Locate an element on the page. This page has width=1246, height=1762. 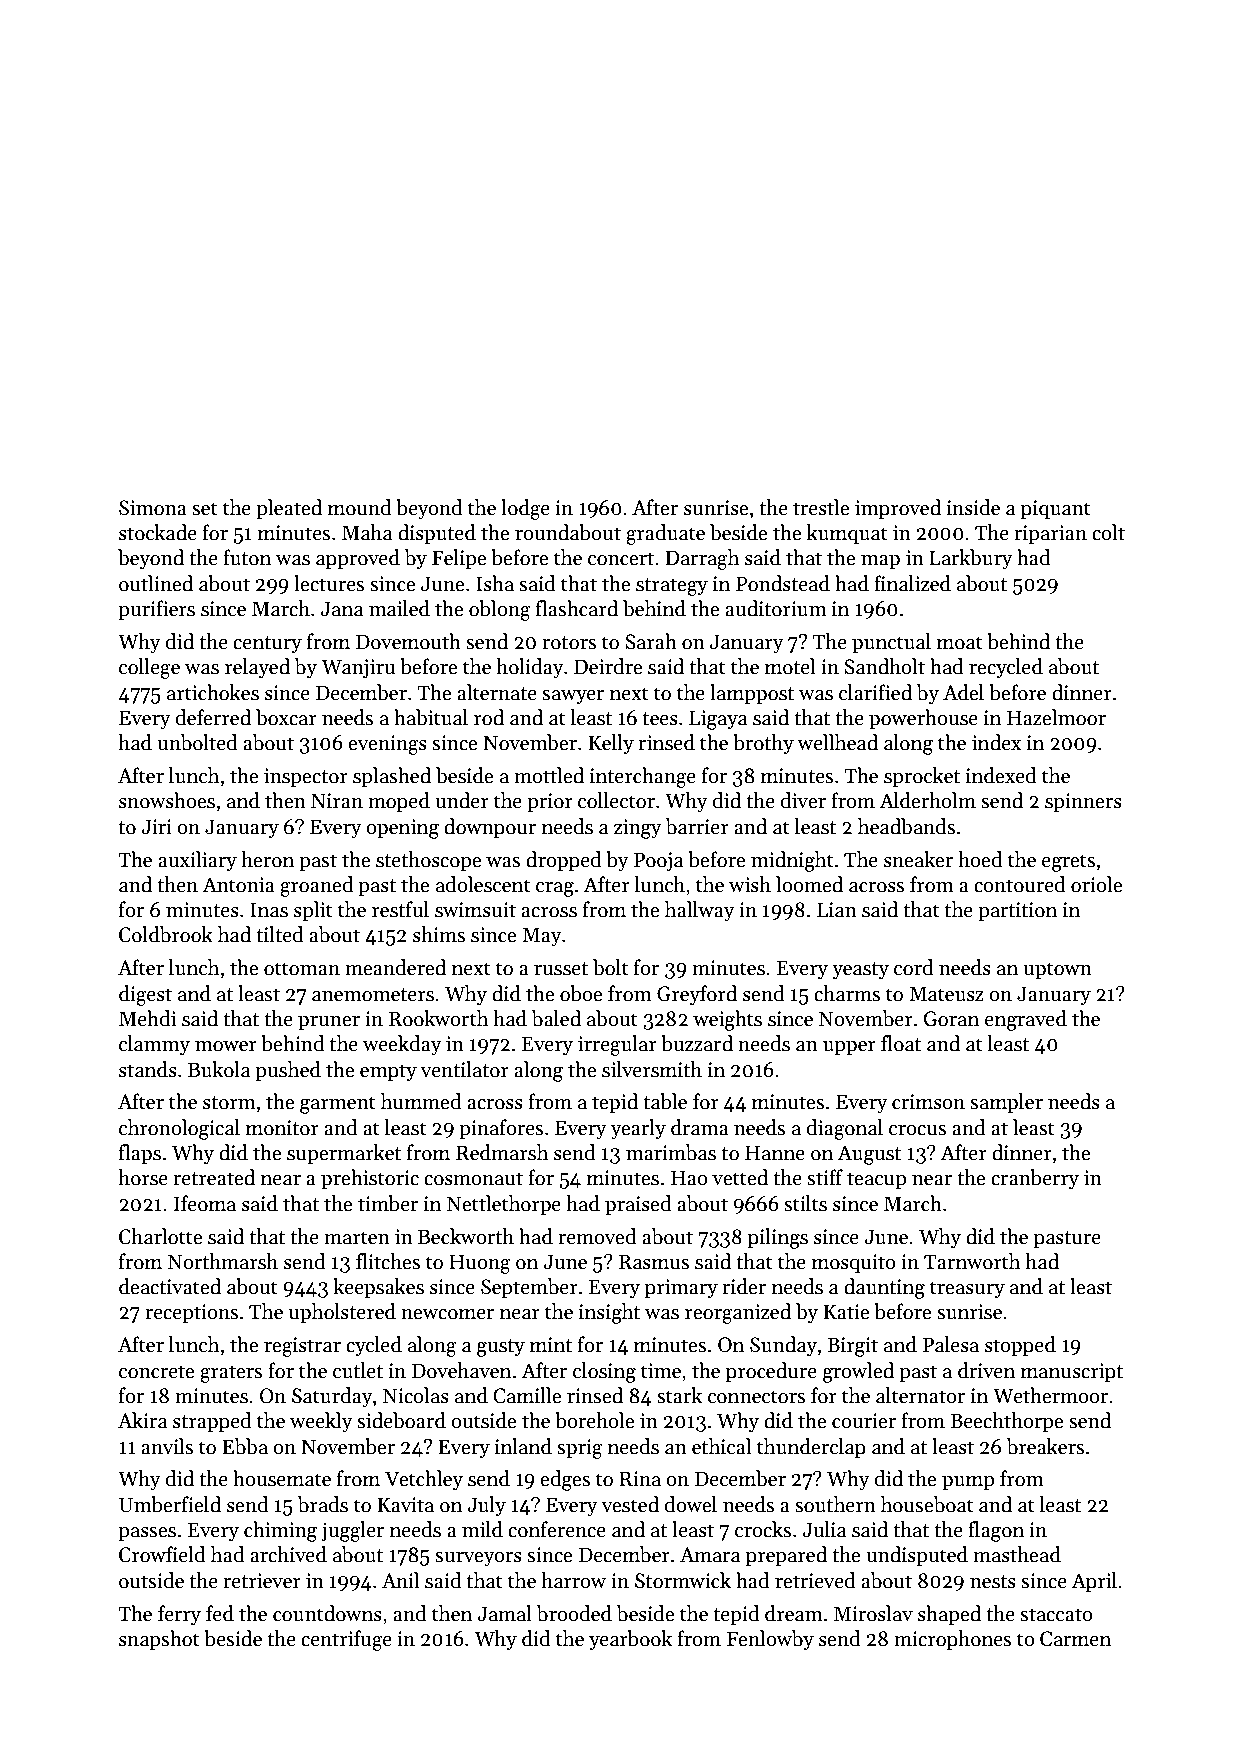
college is located at coordinates (149, 668).
